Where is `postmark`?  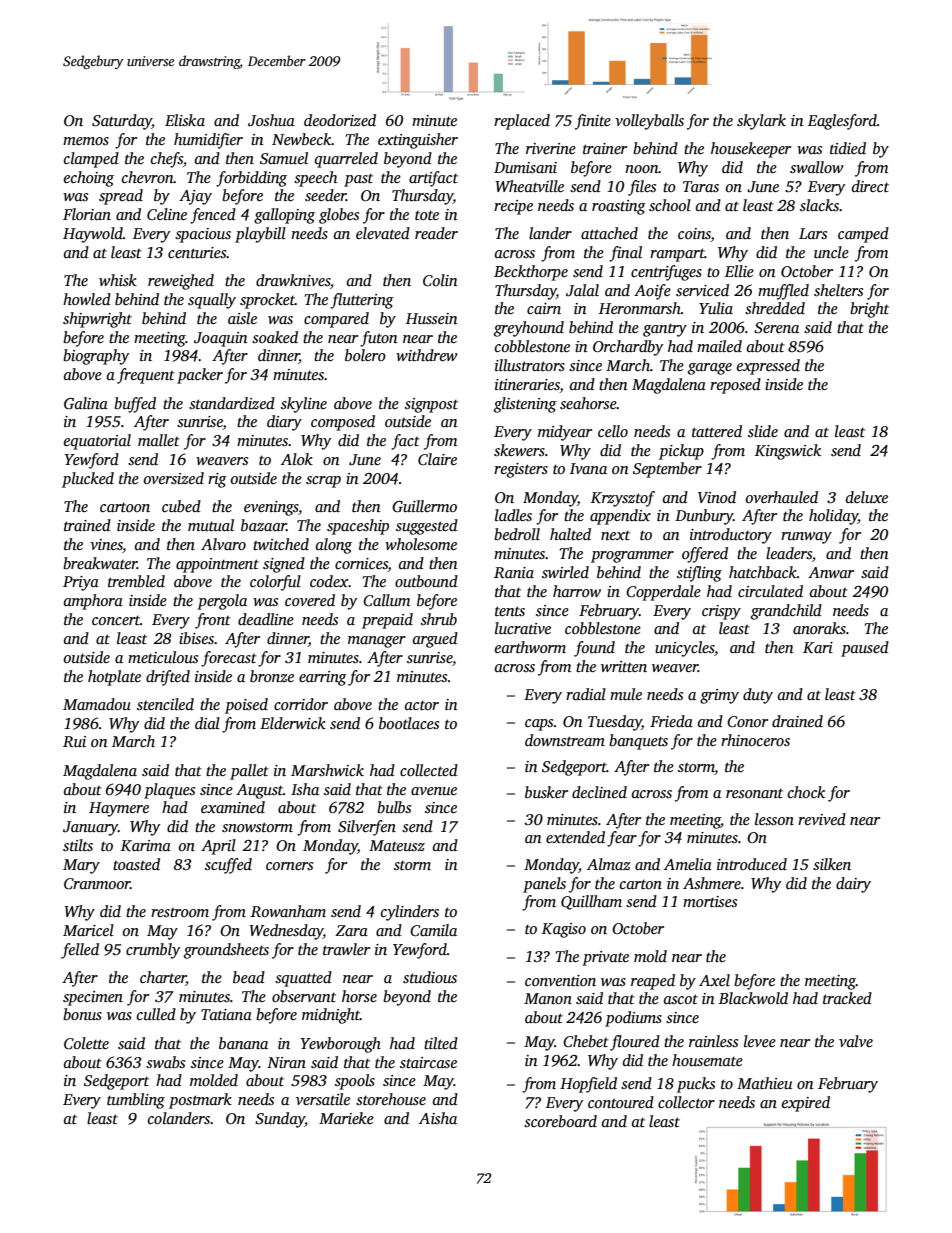
postmark is located at coordinates (200, 1101).
